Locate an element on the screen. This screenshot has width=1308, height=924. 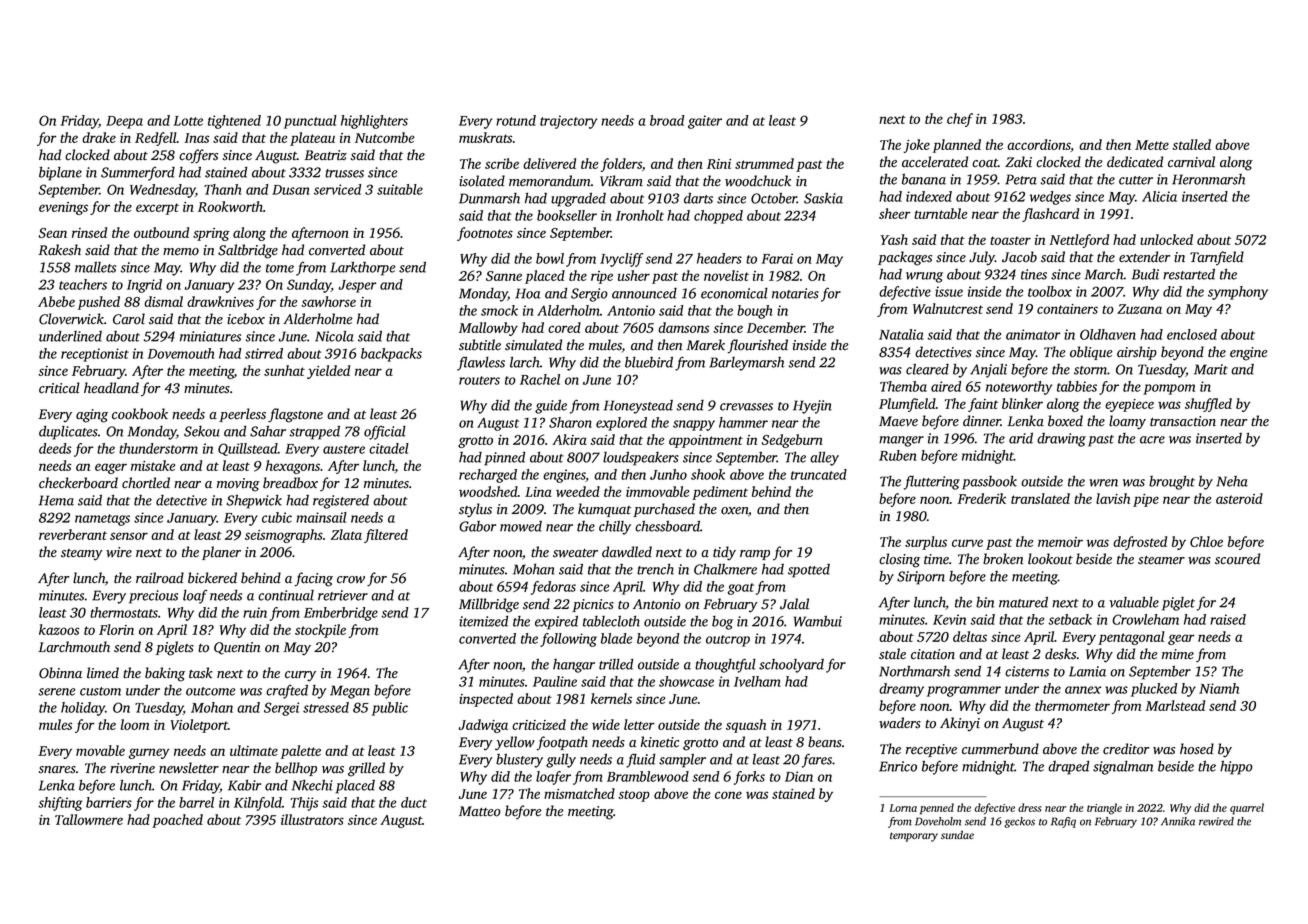
chef is located at coordinates (960, 120).
